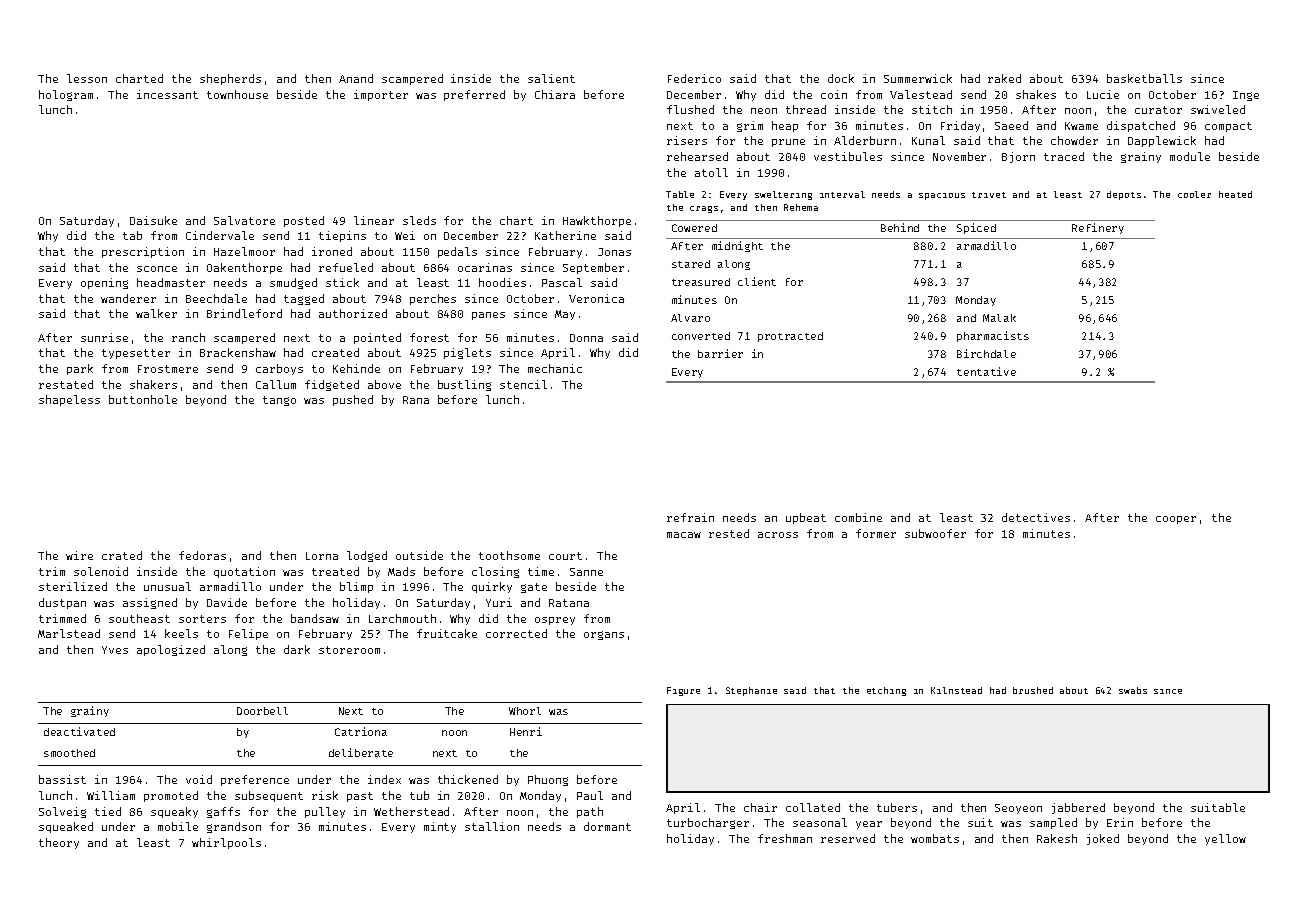  What do you see at coordinates (115, 650) in the image?
I see `Yves` at bounding box center [115, 650].
